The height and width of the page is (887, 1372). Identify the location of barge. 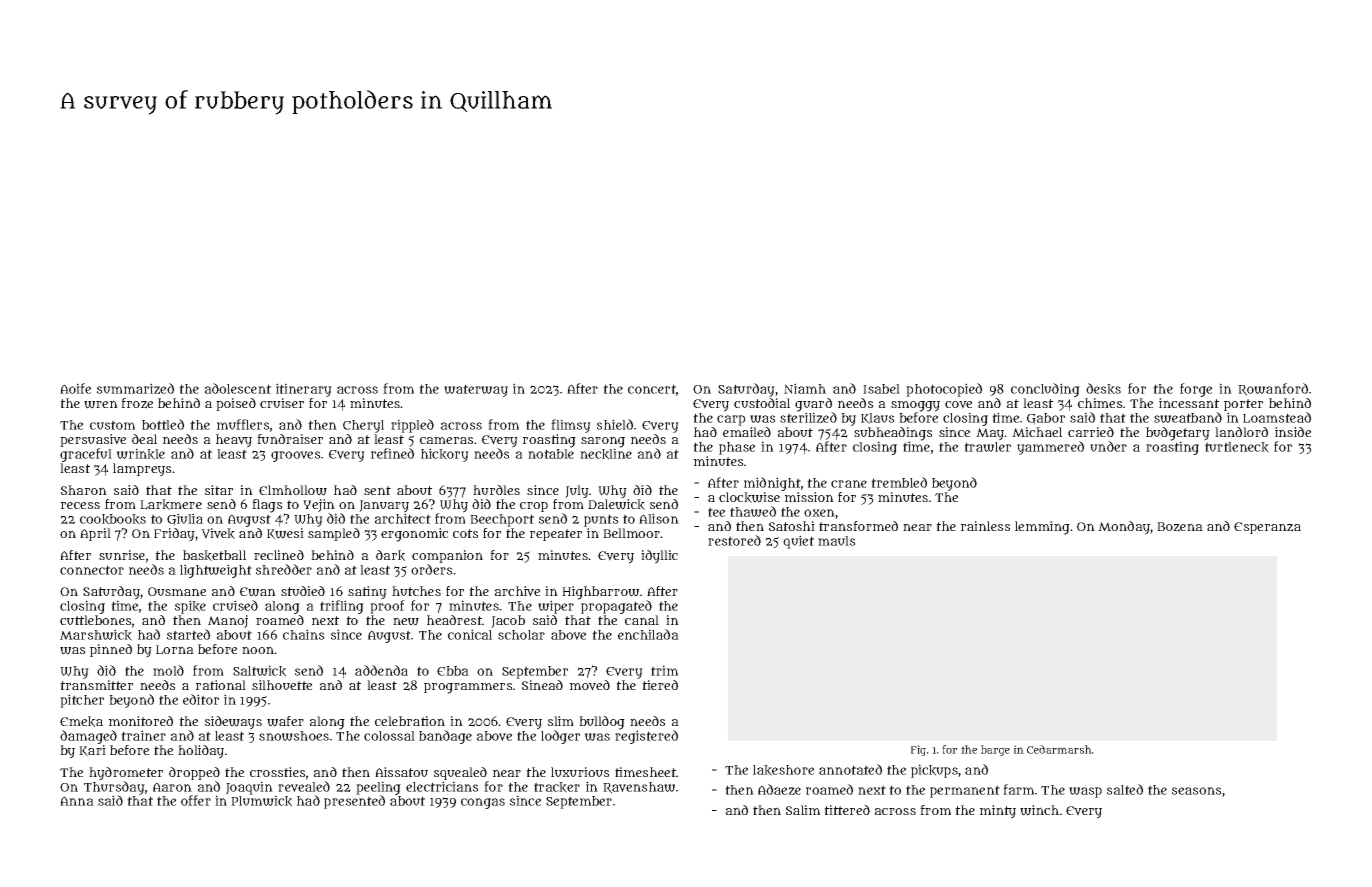
(995, 750).
